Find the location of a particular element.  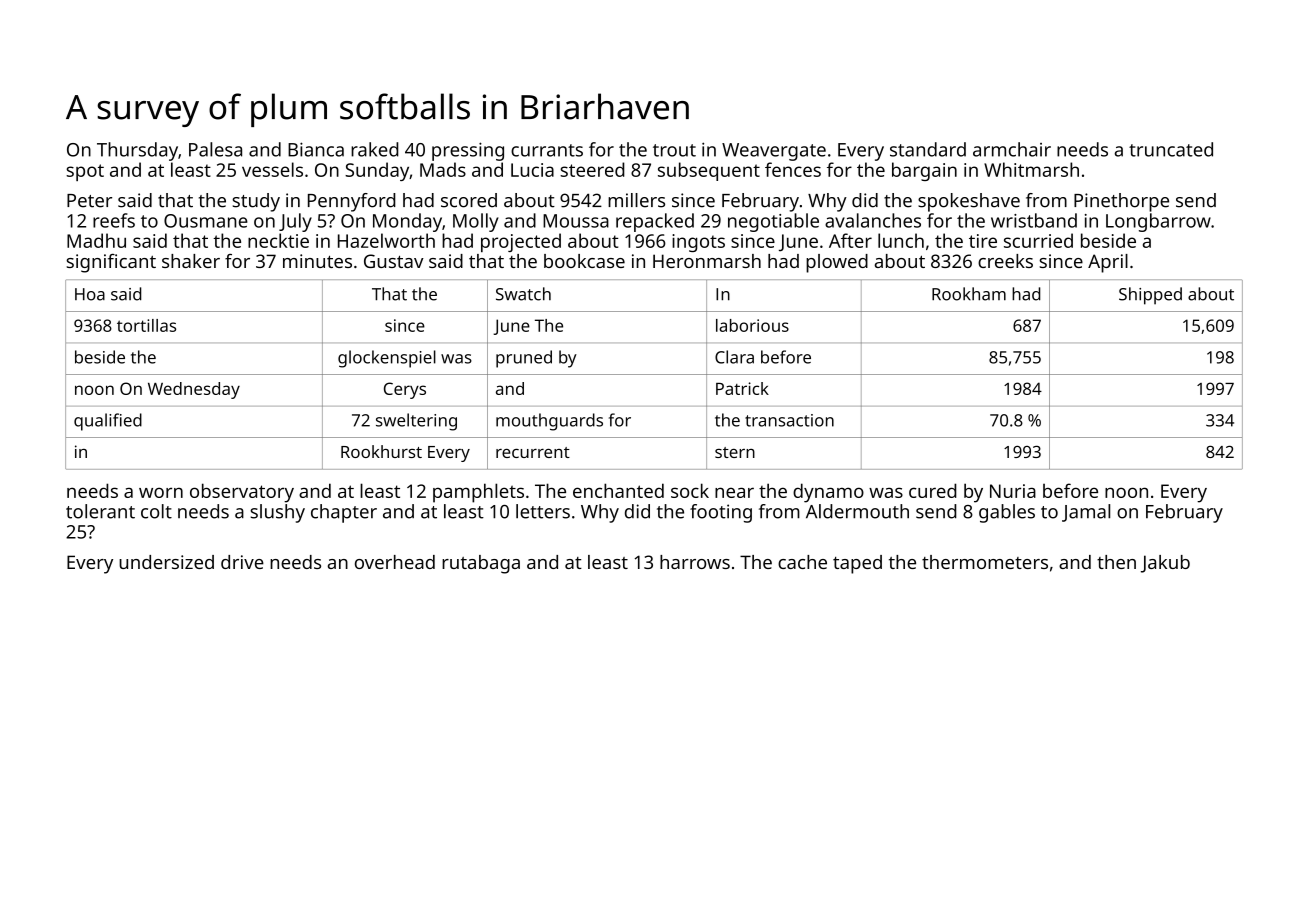

Wednesday is located at coordinates (194, 390).
